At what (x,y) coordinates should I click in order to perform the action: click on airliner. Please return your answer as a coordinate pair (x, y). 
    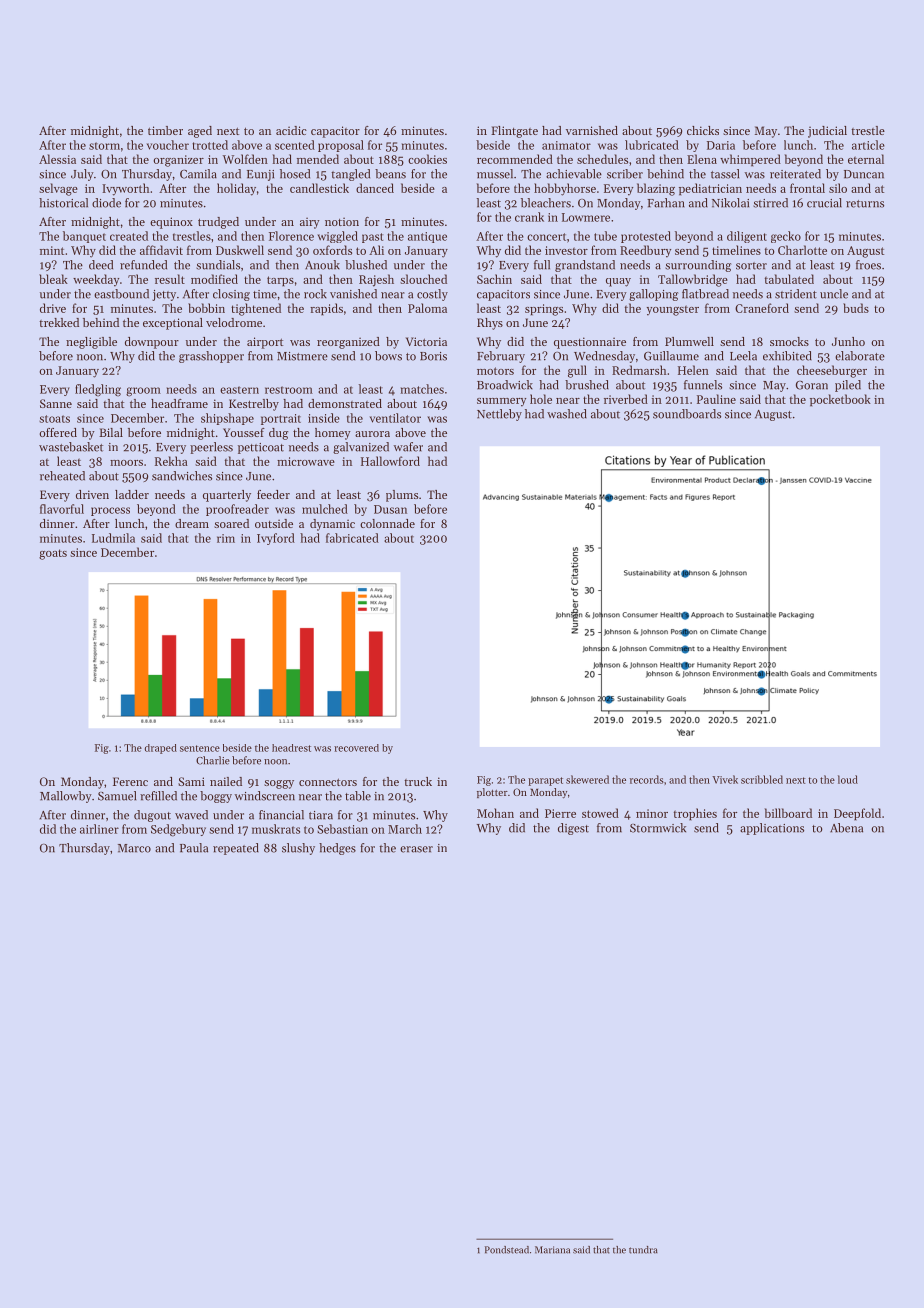
    Looking at the image, I should click on (99, 829).
